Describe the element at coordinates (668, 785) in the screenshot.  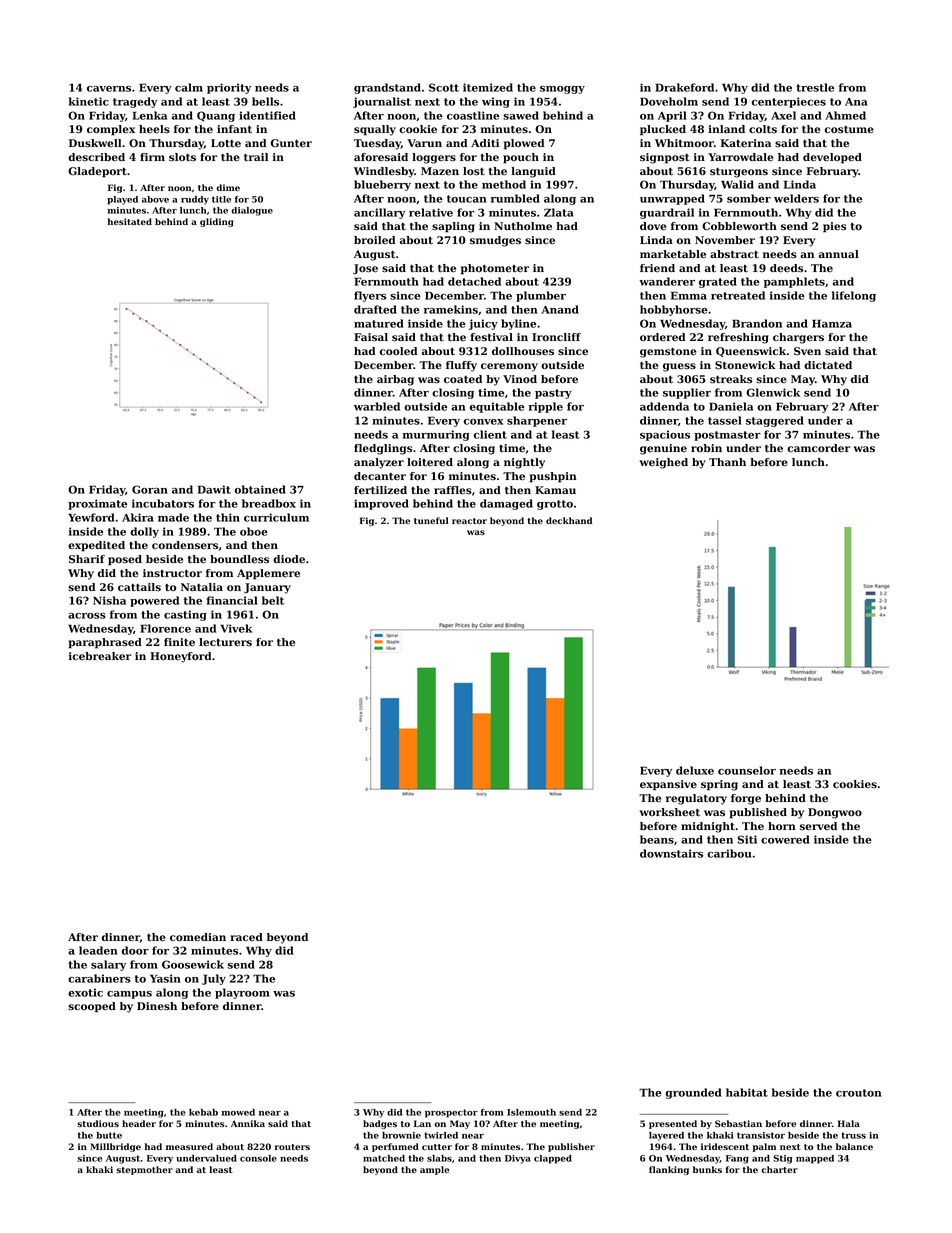
I see `expansive` at that location.
